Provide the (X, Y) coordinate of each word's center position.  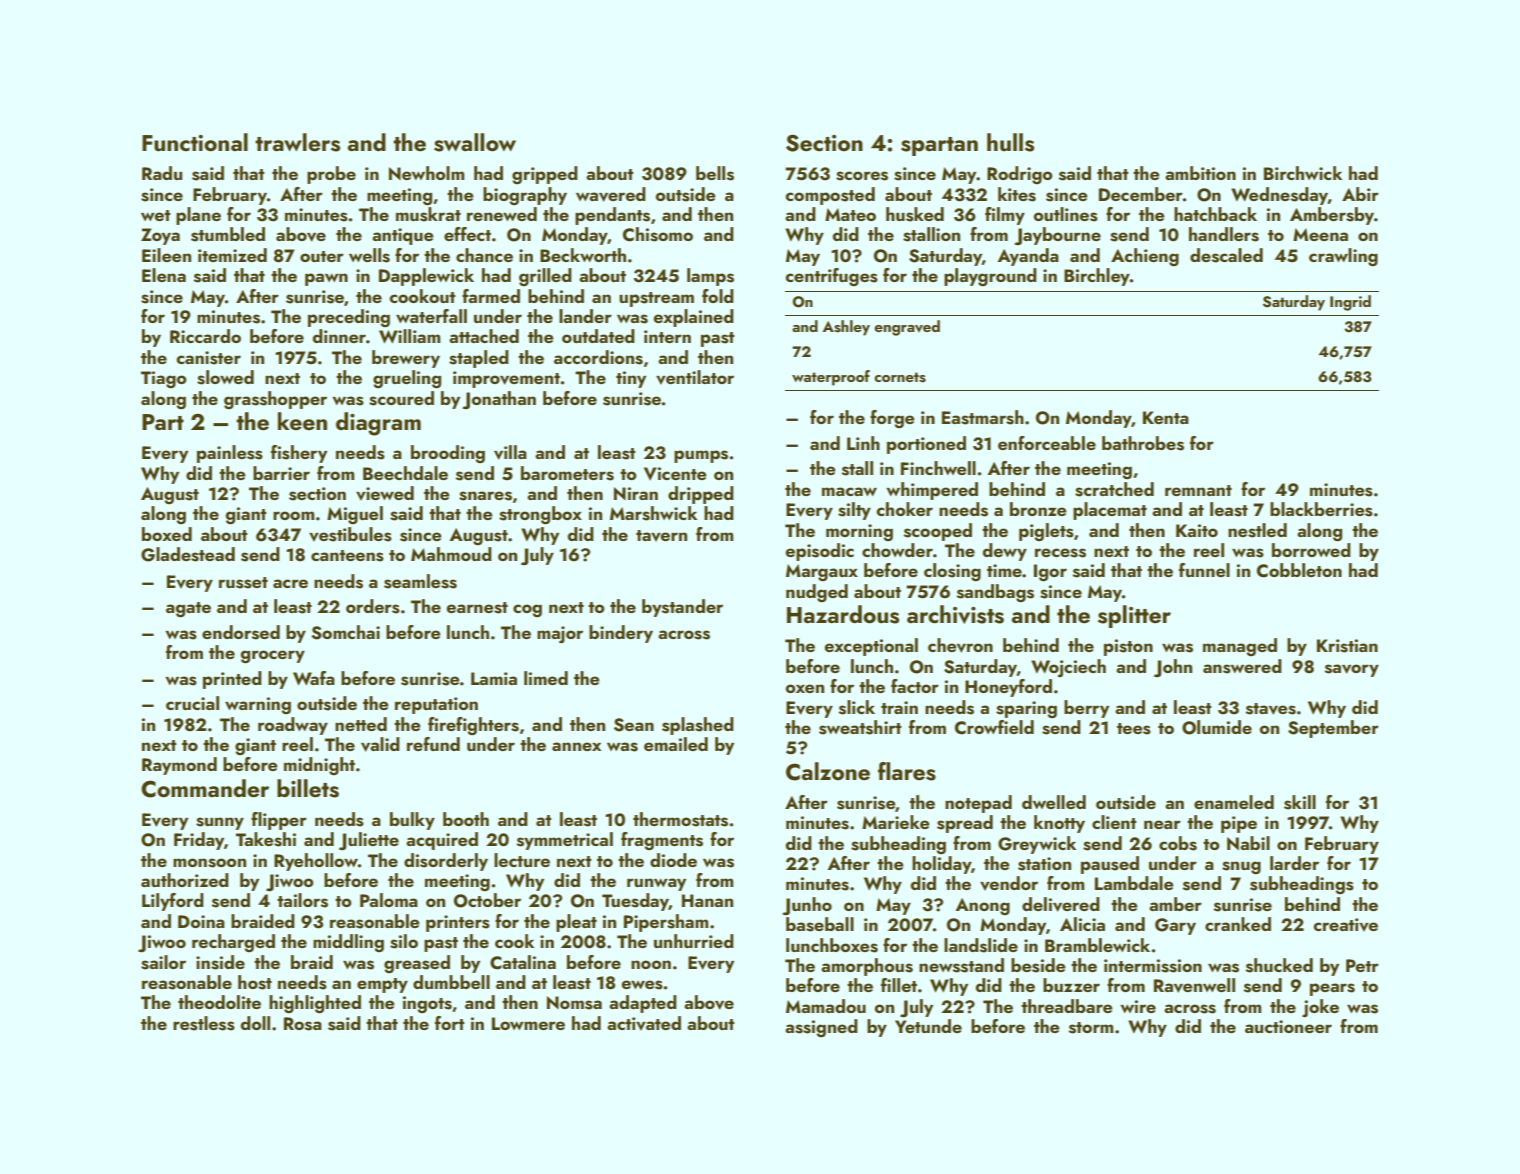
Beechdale (405, 473)
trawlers (297, 142)
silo (404, 941)
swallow (475, 142)
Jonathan (499, 400)
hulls (1010, 142)
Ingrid (1350, 303)
